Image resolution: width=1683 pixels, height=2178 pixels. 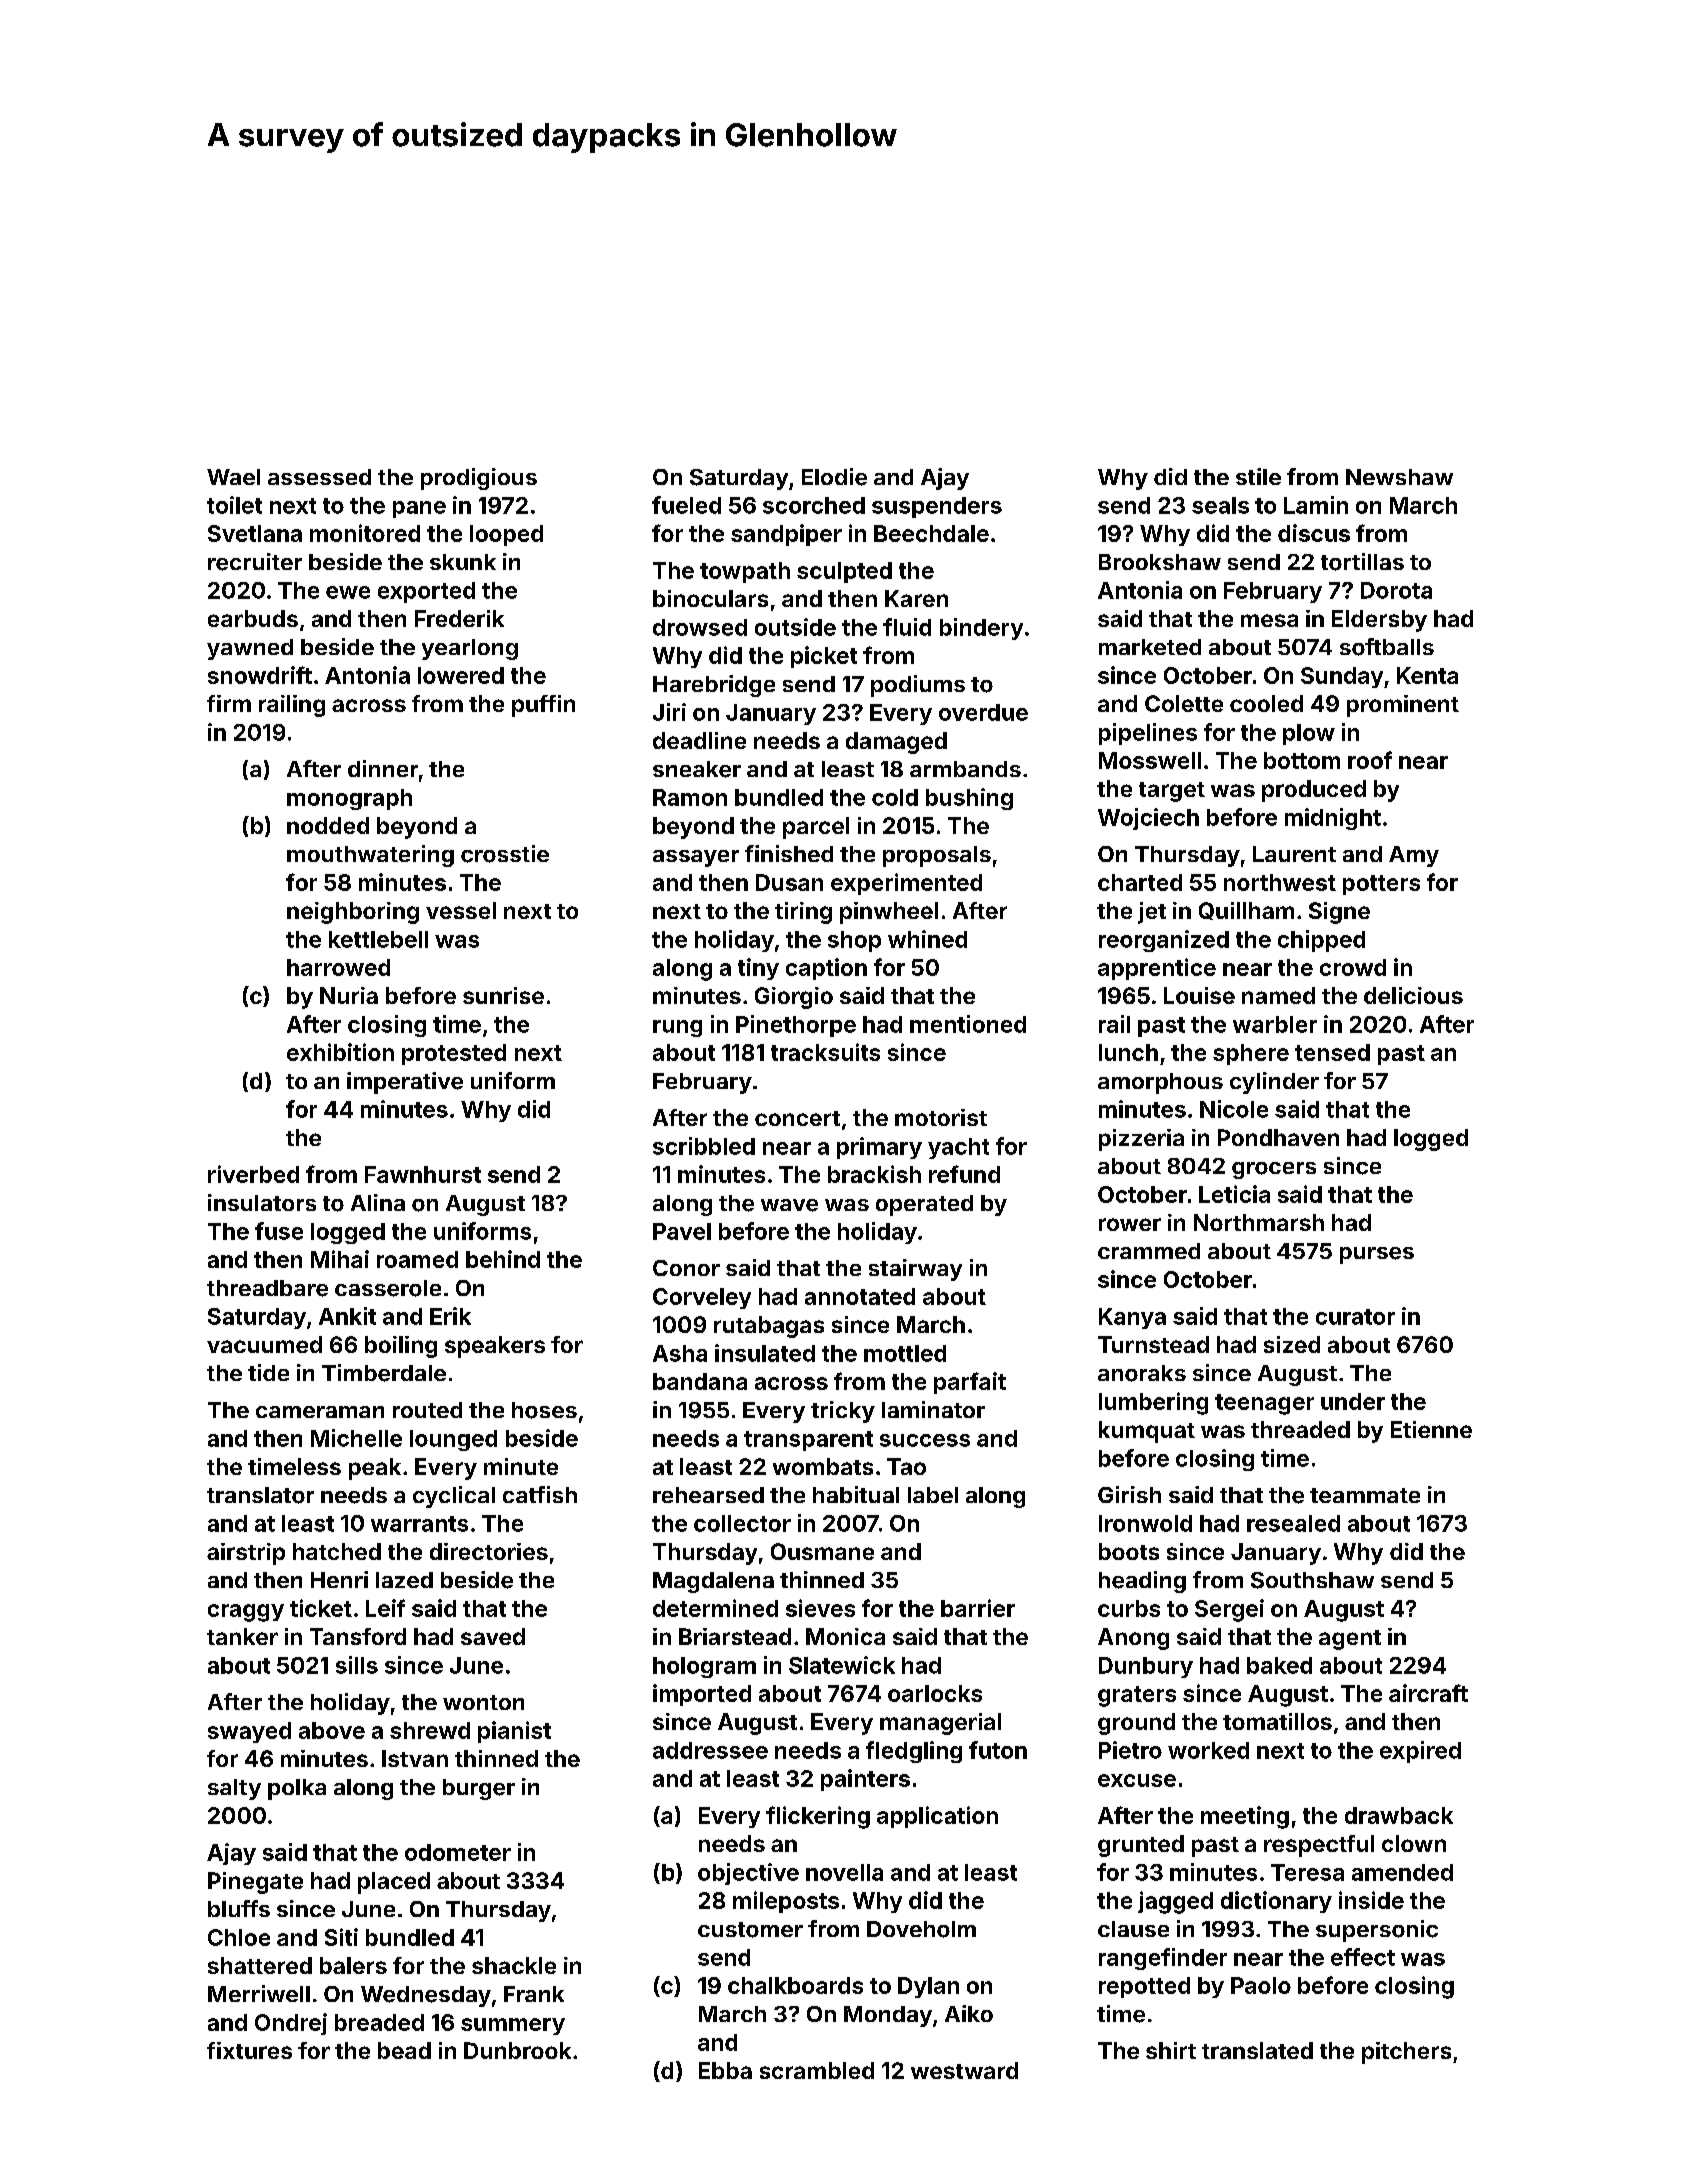 I want to click on Elodie, so click(x=834, y=477).
